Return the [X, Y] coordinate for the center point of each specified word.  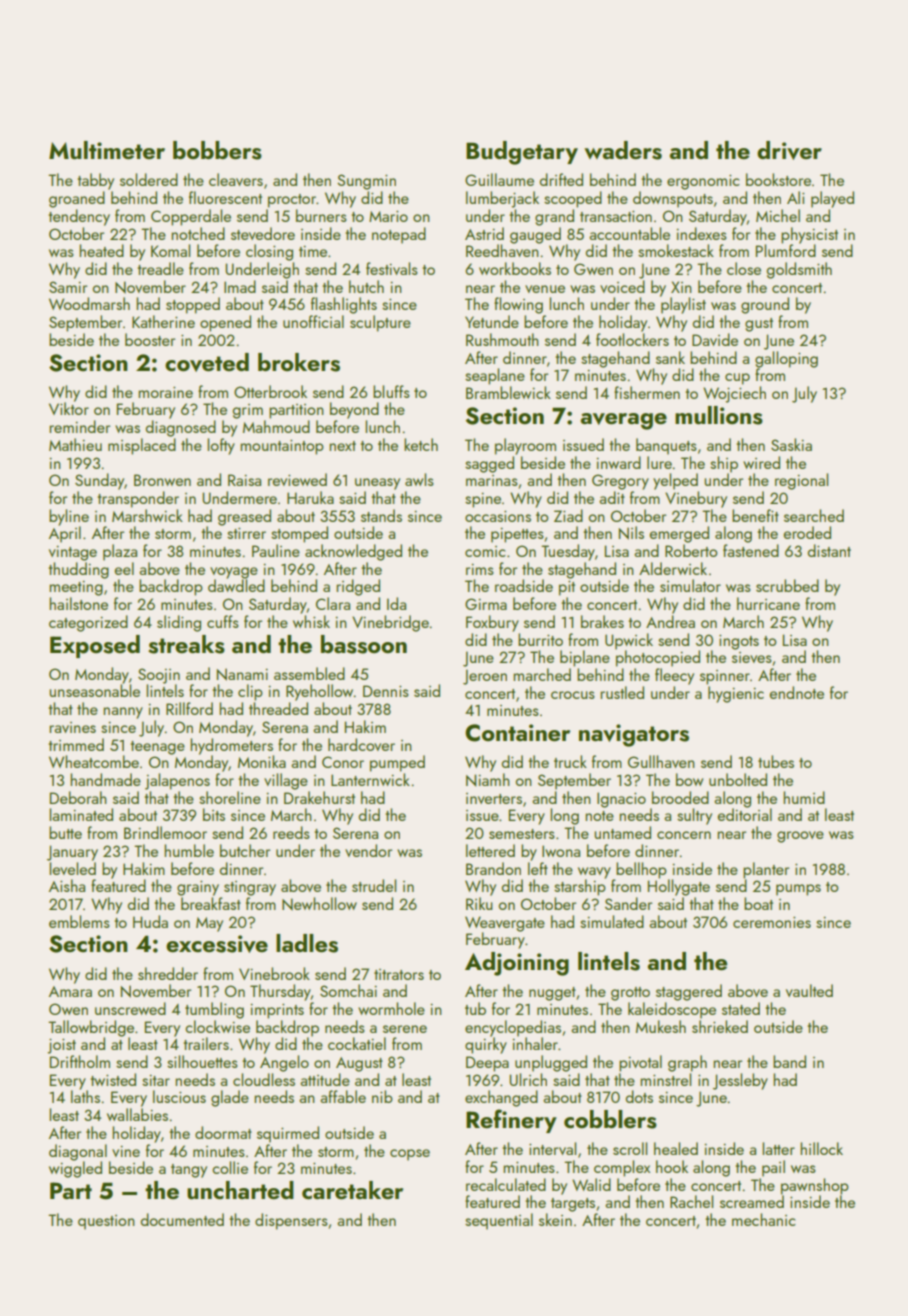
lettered [490, 850]
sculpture [380, 323]
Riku [479, 903]
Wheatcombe [94, 761]
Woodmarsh [89, 303]
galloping [786, 359]
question [106, 1222]
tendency [79, 217]
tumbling [214, 1010]
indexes [702, 233]
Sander [628, 903]
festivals [392, 268]
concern [684, 835]
